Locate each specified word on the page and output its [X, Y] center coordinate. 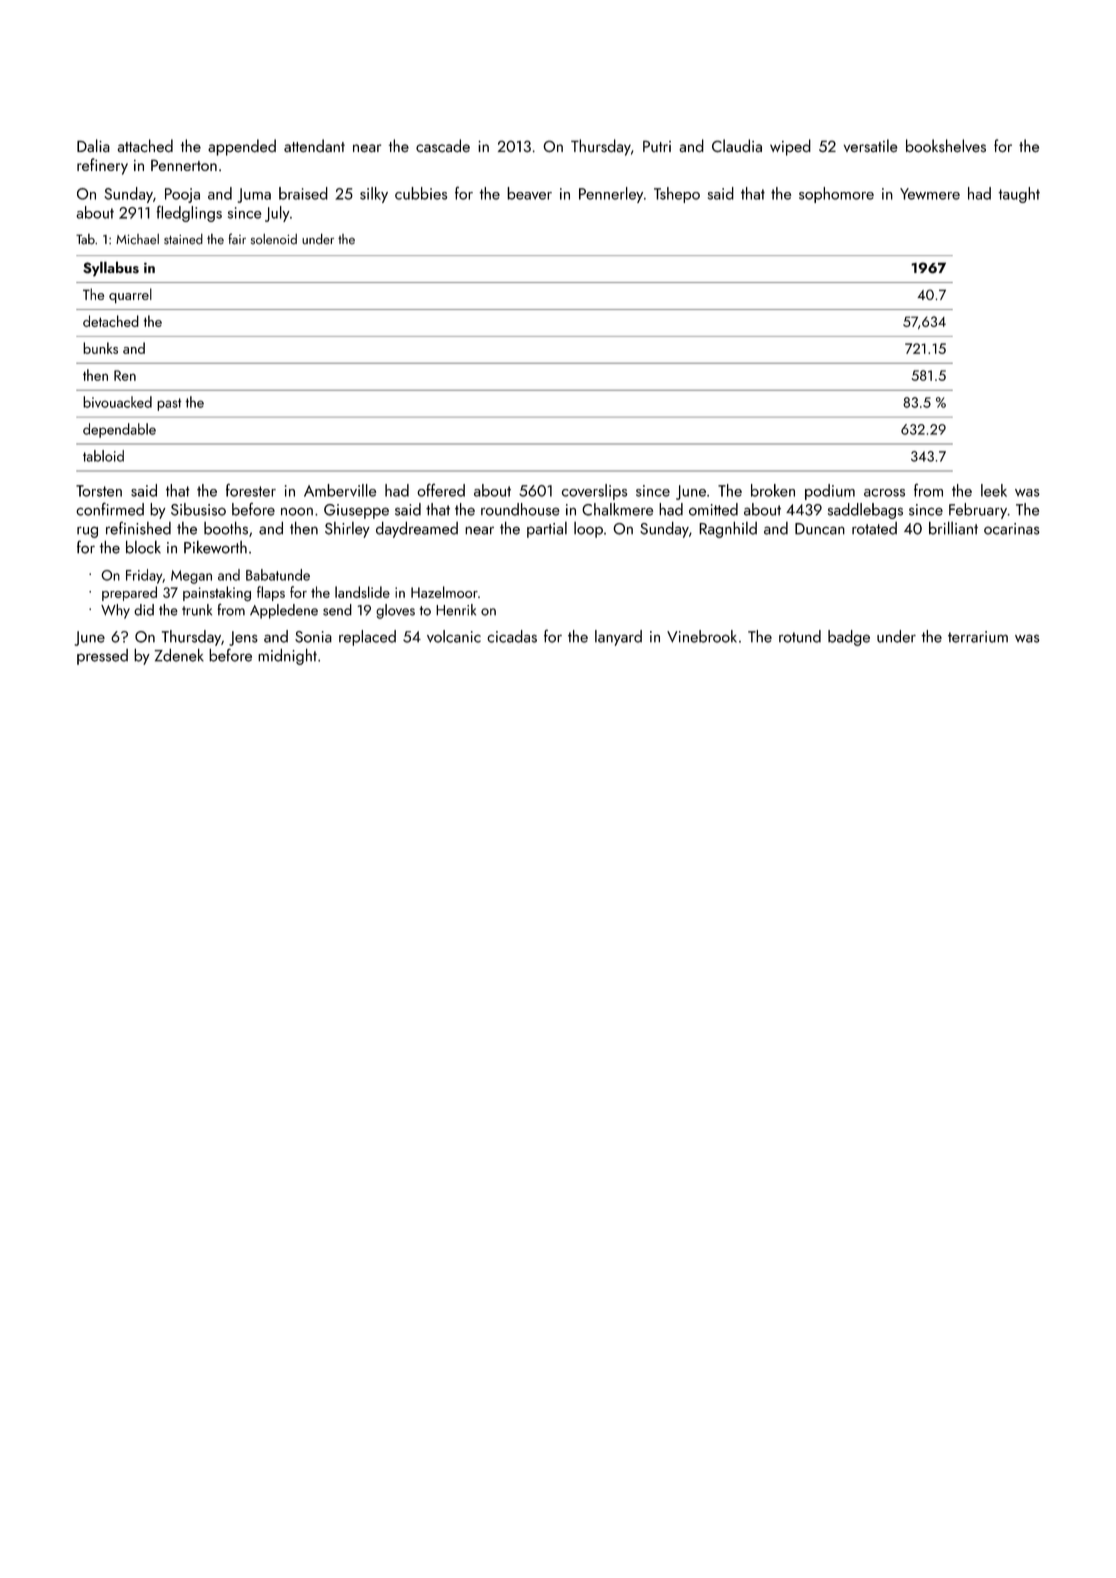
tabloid [103, 456]
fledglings [189, 213]
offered [441, 490]
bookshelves [946, 146]
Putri [657, 146]
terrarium [978, 637]
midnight [287, 656]
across [884, 493]
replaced [367, 638]
